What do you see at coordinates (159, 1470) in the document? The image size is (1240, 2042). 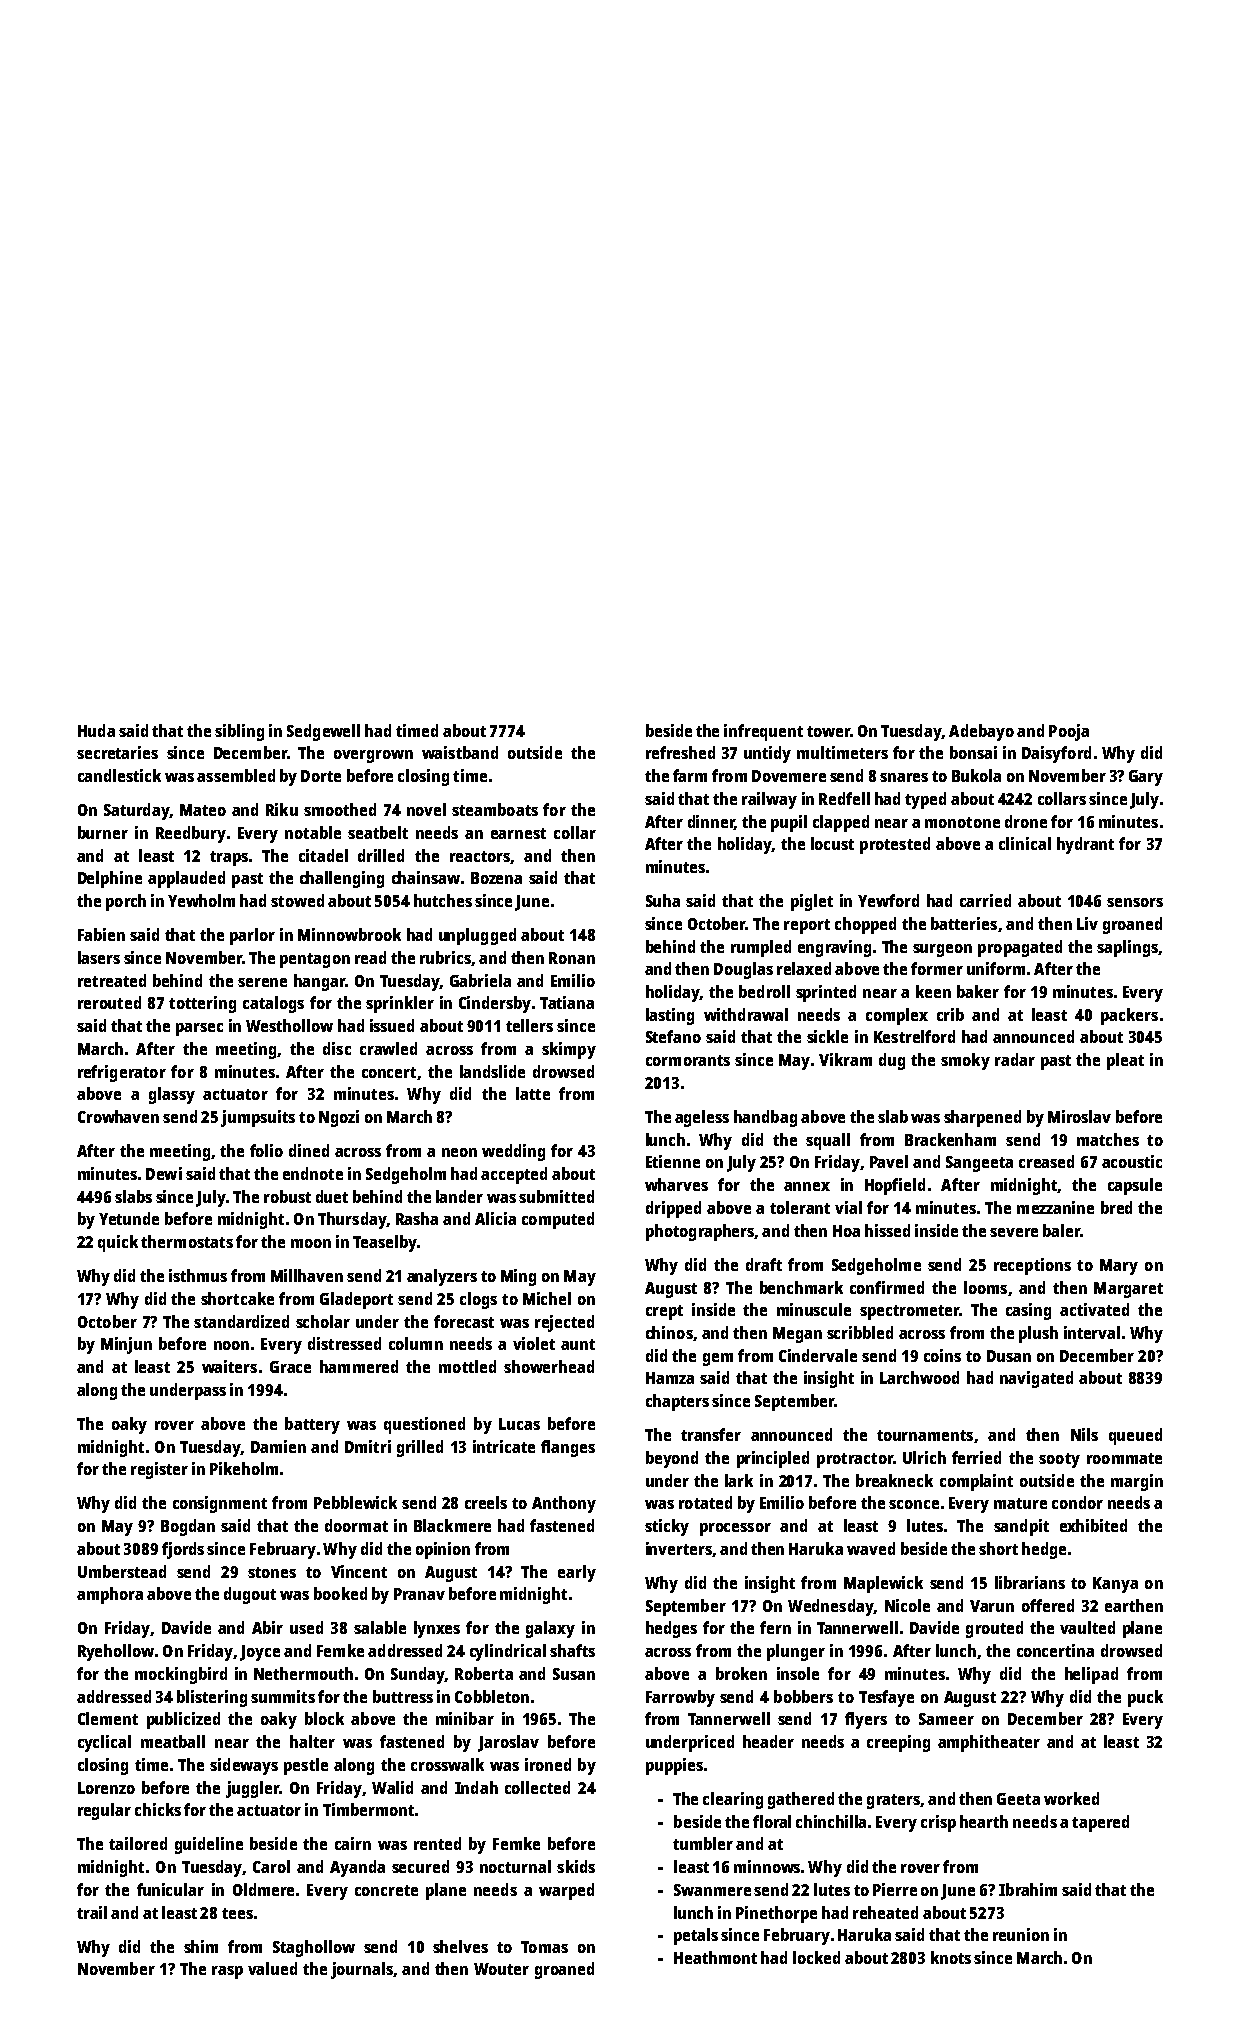 I see `register` at bounding box center [159, 1470].
